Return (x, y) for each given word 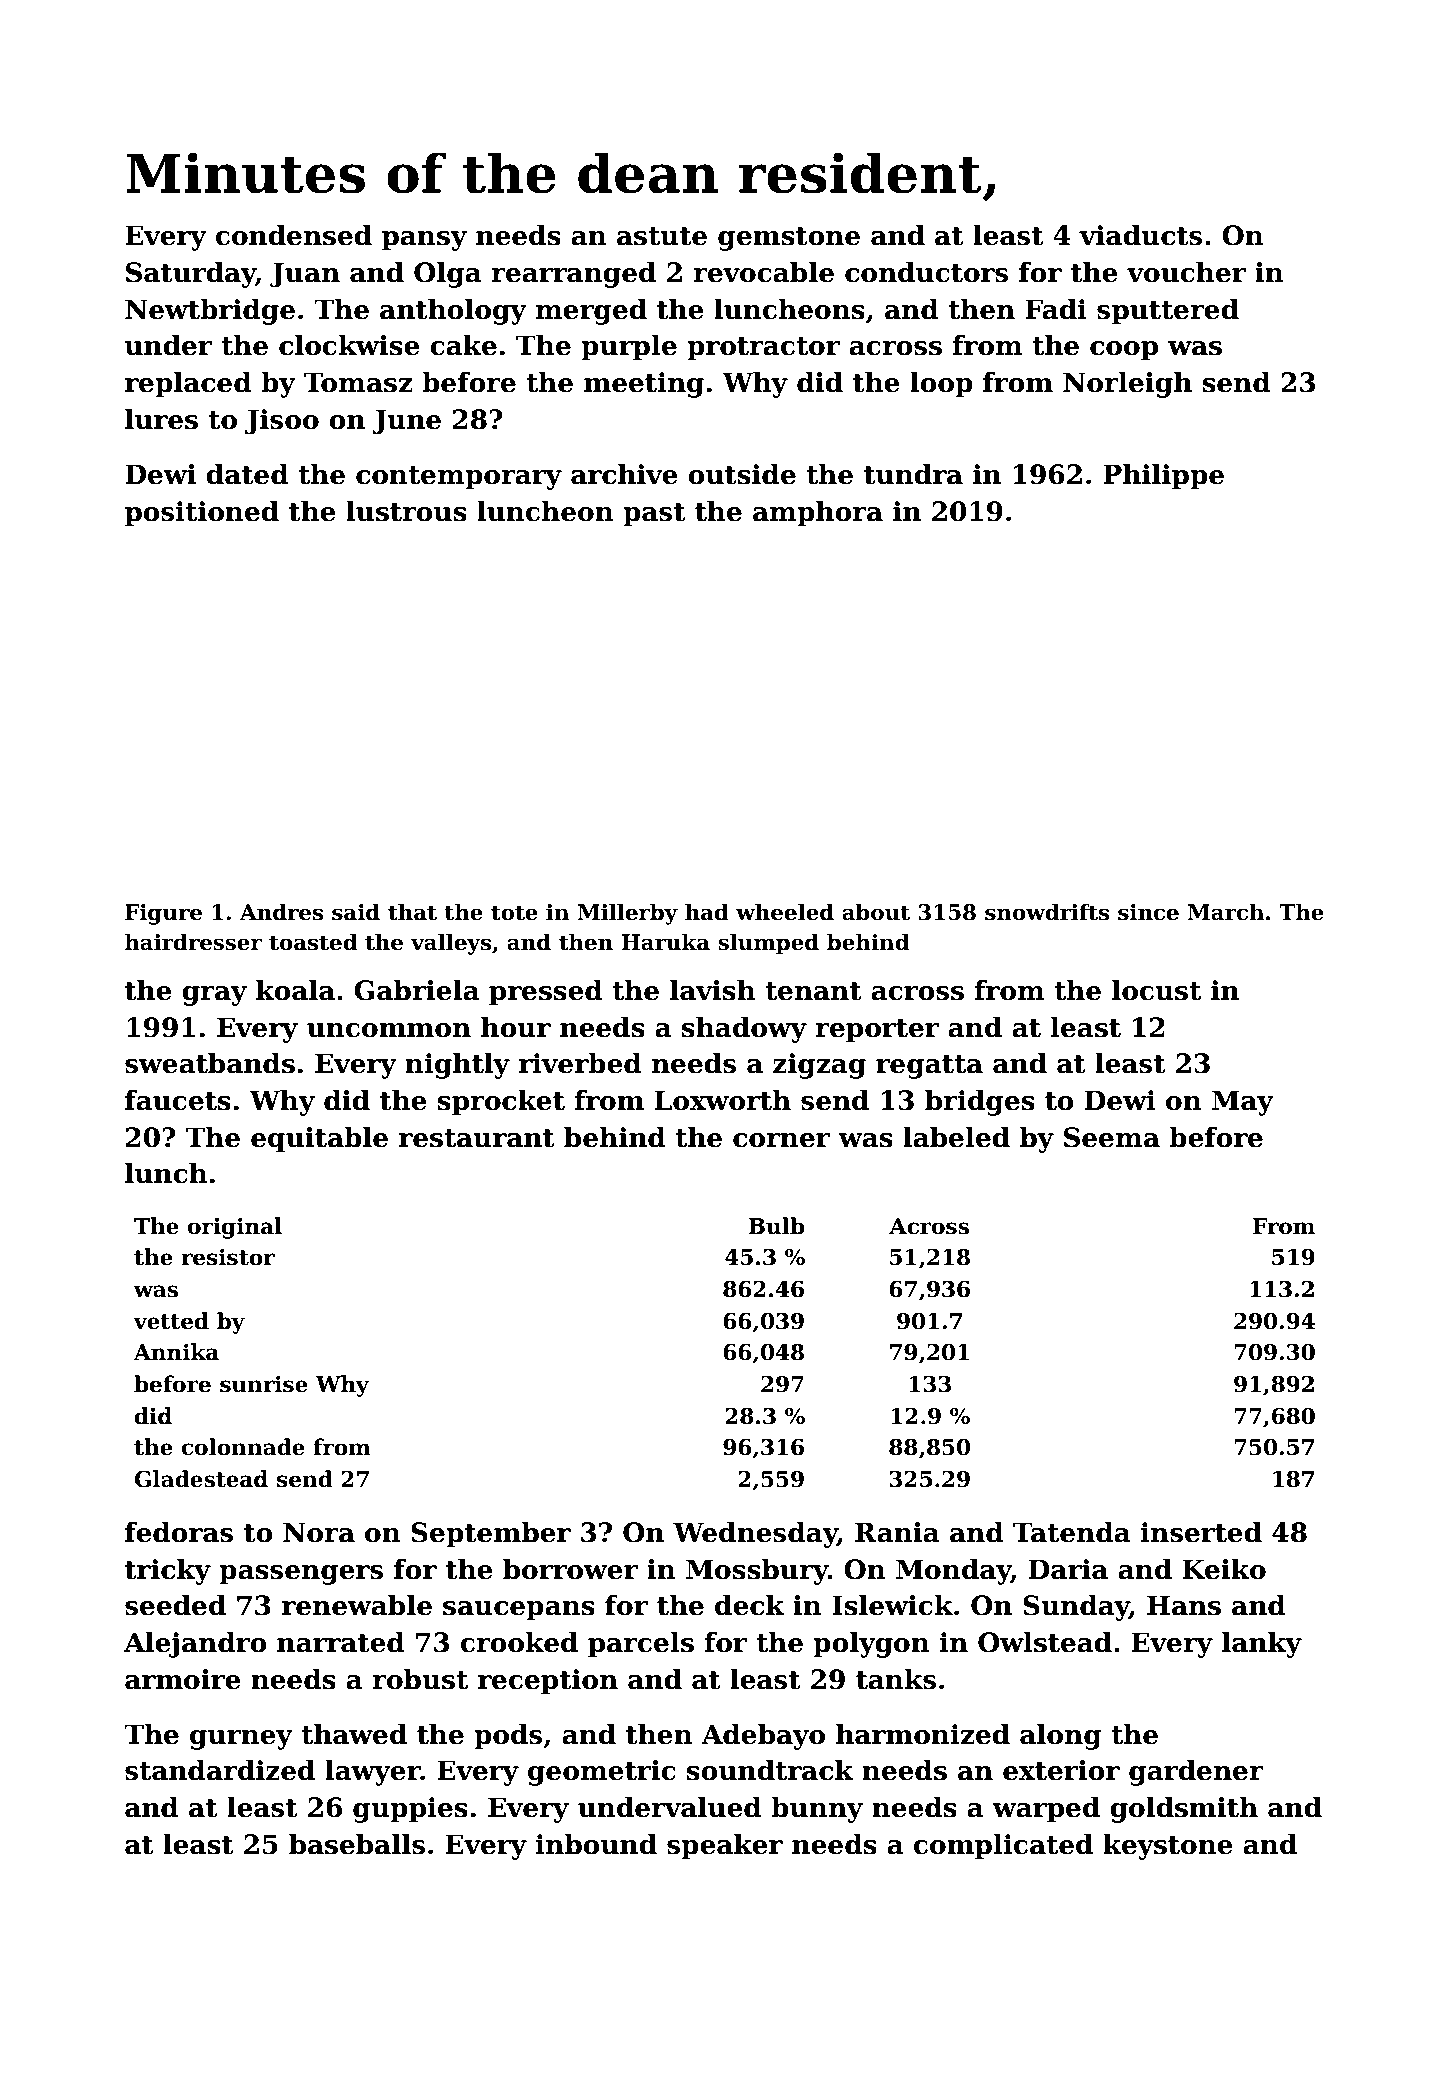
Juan (305, 275)
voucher (1186, 272)
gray (214, 996)
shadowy (744, 1030)
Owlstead (1045, 1642)
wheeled (785, 912)
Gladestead (201, 1479)
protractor (763, 349)
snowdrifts (1047, 912)
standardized (220, 1770)
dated (247, 474)
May (1243, 1103)
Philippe (1163, 477)
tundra (913, 474)
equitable (319, 1140)
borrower (570, 1569)
